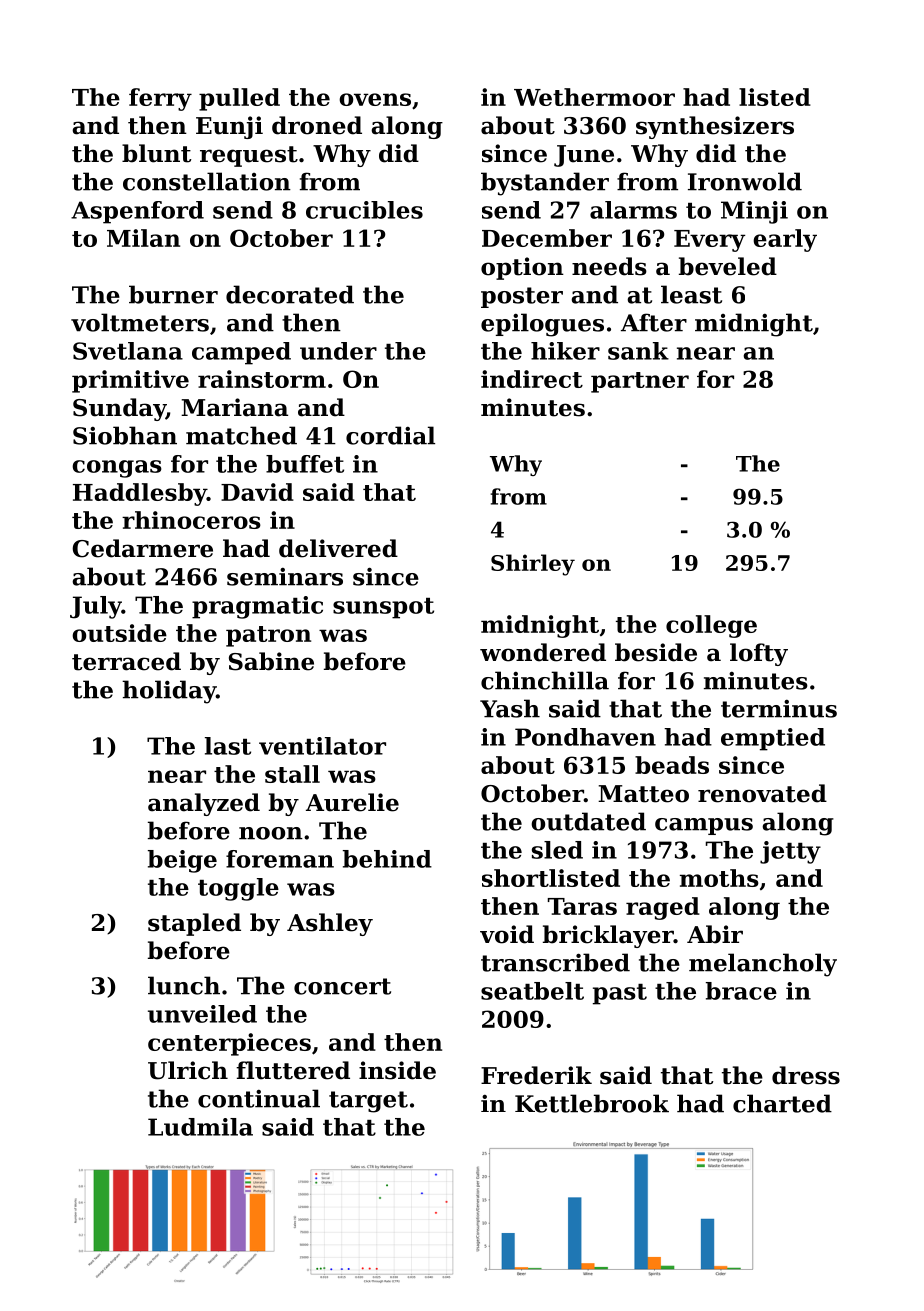 Image resolution: width=924 pixels, height=1311 pixels. I want to click on request, so click(249, 156).
